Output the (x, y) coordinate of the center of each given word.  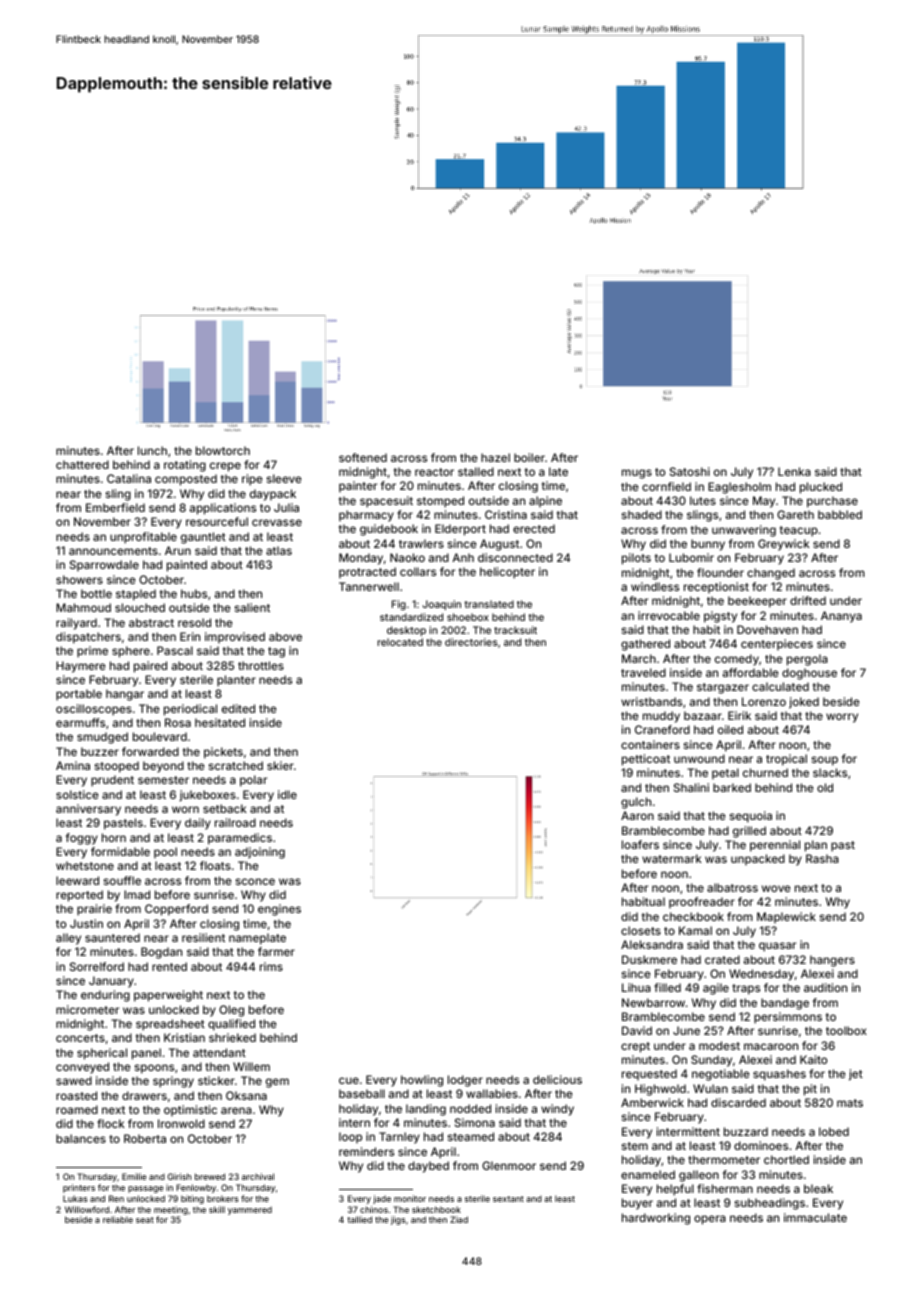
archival (258, 1176)
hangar (125, 695)
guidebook (389, 530)
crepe (225, 467)
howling (422, 1081)
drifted (808, 600)
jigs (398, 1220)
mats (850, 1103)
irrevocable (669, 615)
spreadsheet (170, 1025)
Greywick (784, 545)
